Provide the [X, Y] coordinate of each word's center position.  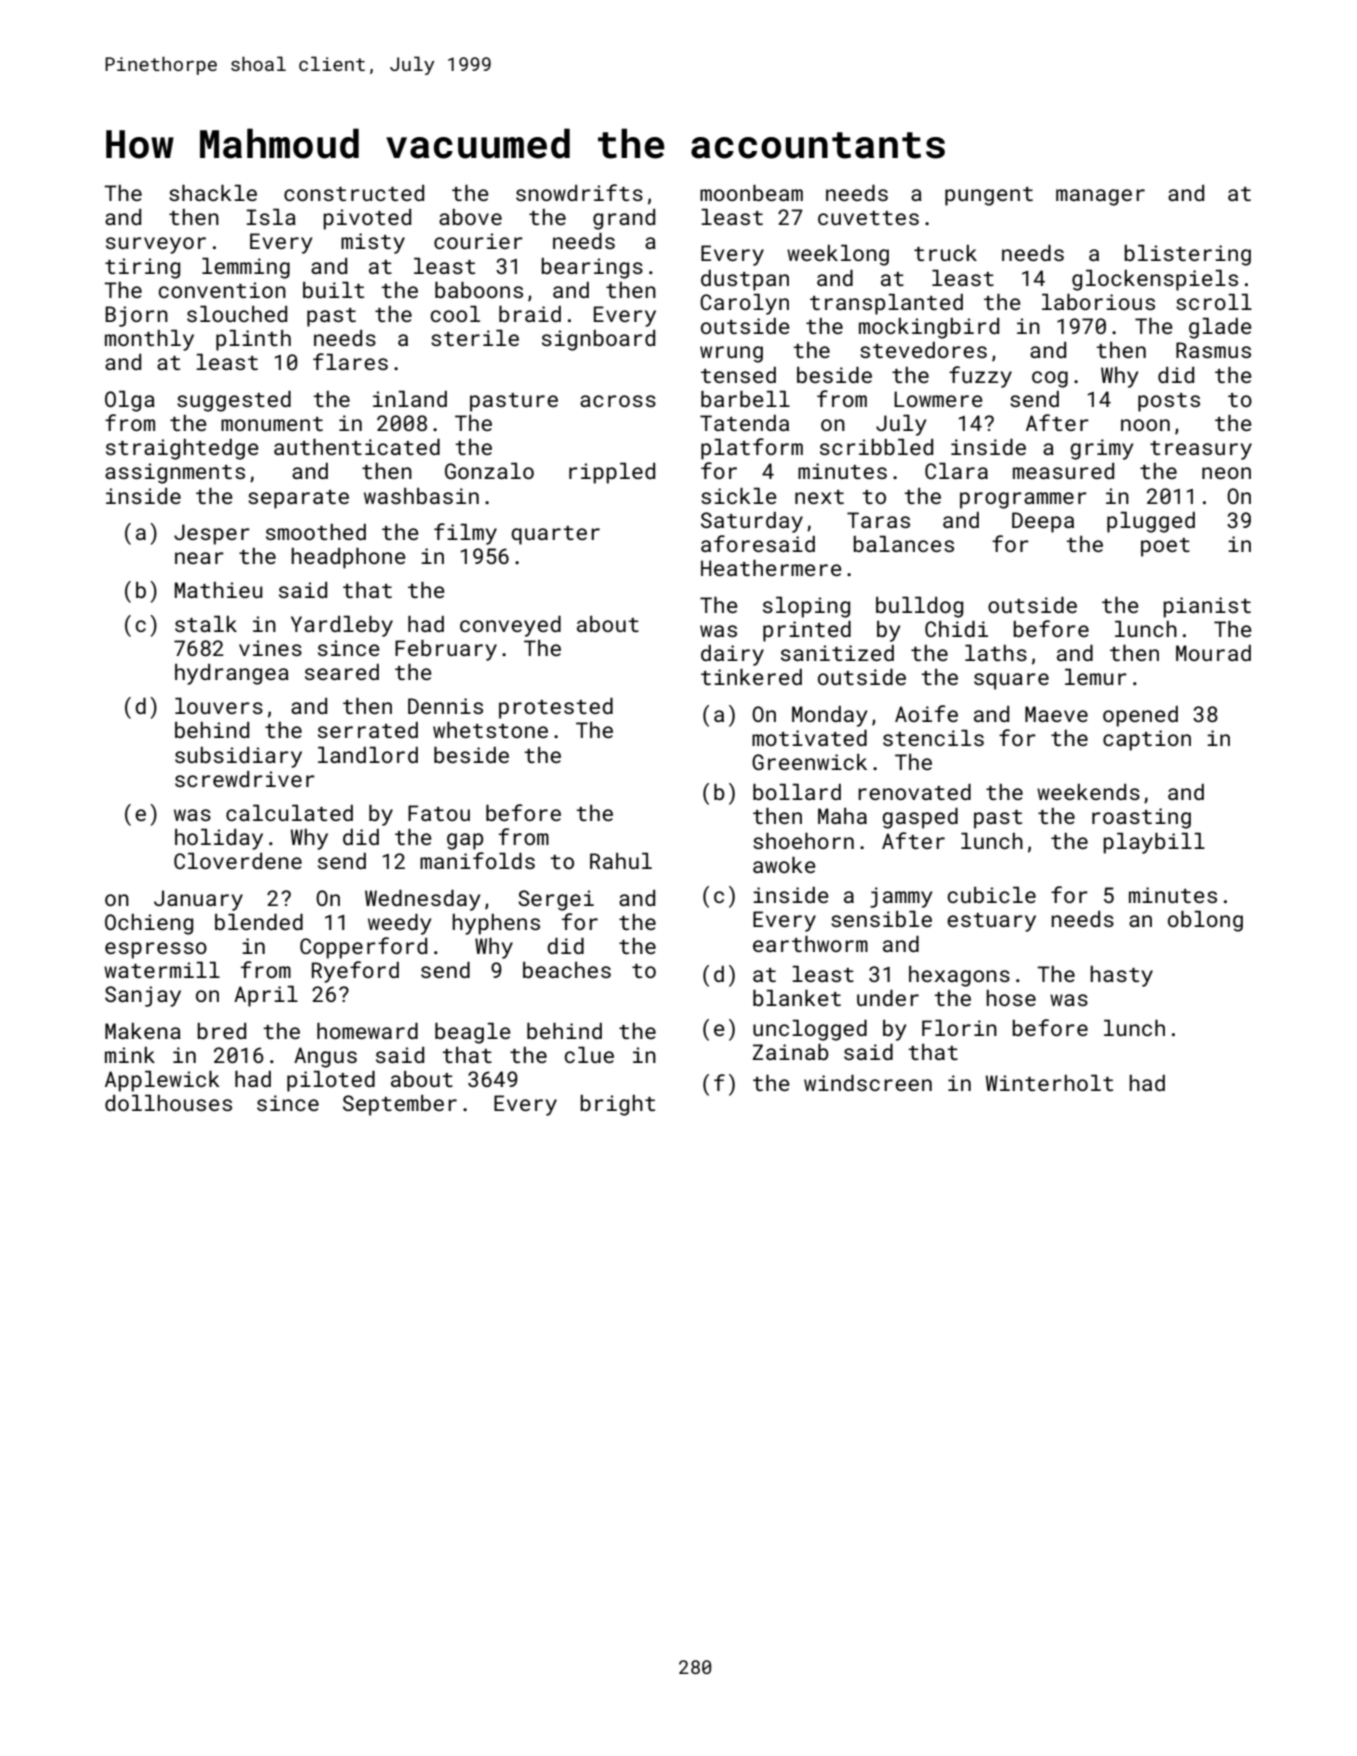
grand [624, 219]
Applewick [162, 1081]
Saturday [752, 522]
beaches [567, 970]
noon [1145, 425]
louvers [219, 706]
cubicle [992, 895]
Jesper [212, 534]
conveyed [510, 626]
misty [373, 243]
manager [1100, 197]
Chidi [956, 629]
